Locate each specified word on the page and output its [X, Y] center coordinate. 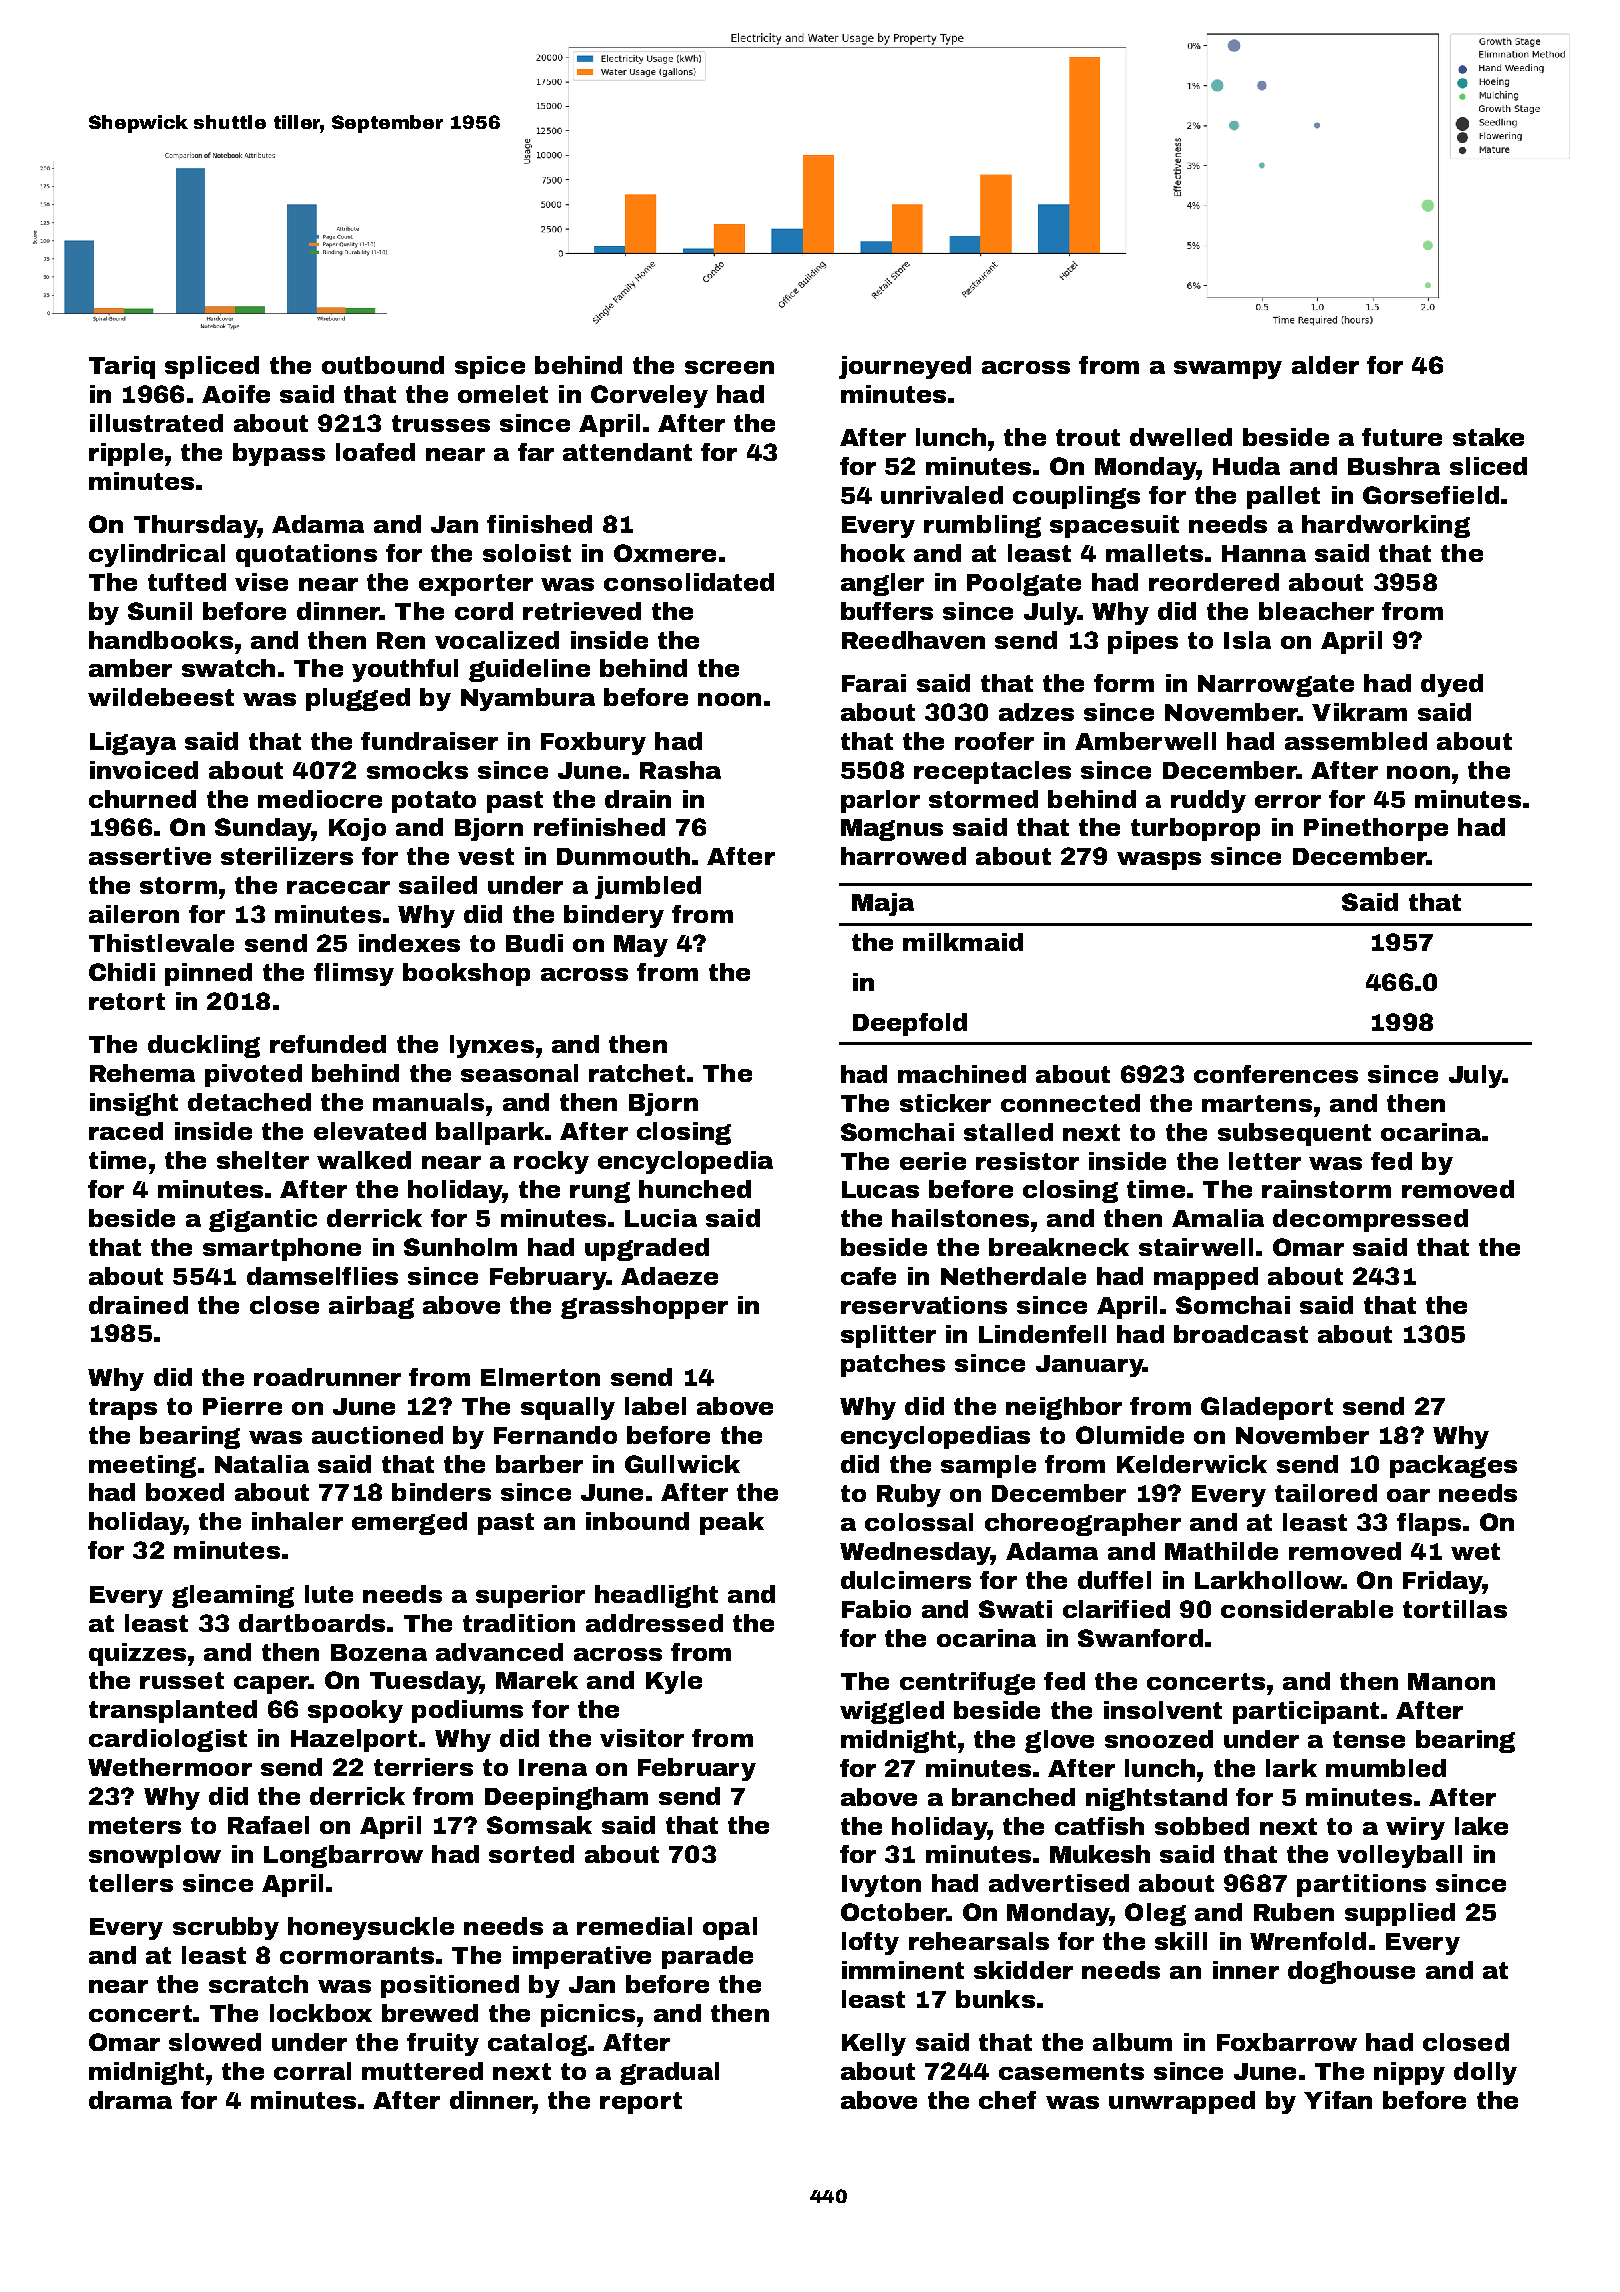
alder [1325, 365]
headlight [656, 1596]
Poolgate [1024, 584]
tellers [131, 1883]
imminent [903, 1970]
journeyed [905, 367]
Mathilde [1221, 1551]
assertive [150, 856]
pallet [1283, 497]
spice [490, 367]
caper [271, 1685]
